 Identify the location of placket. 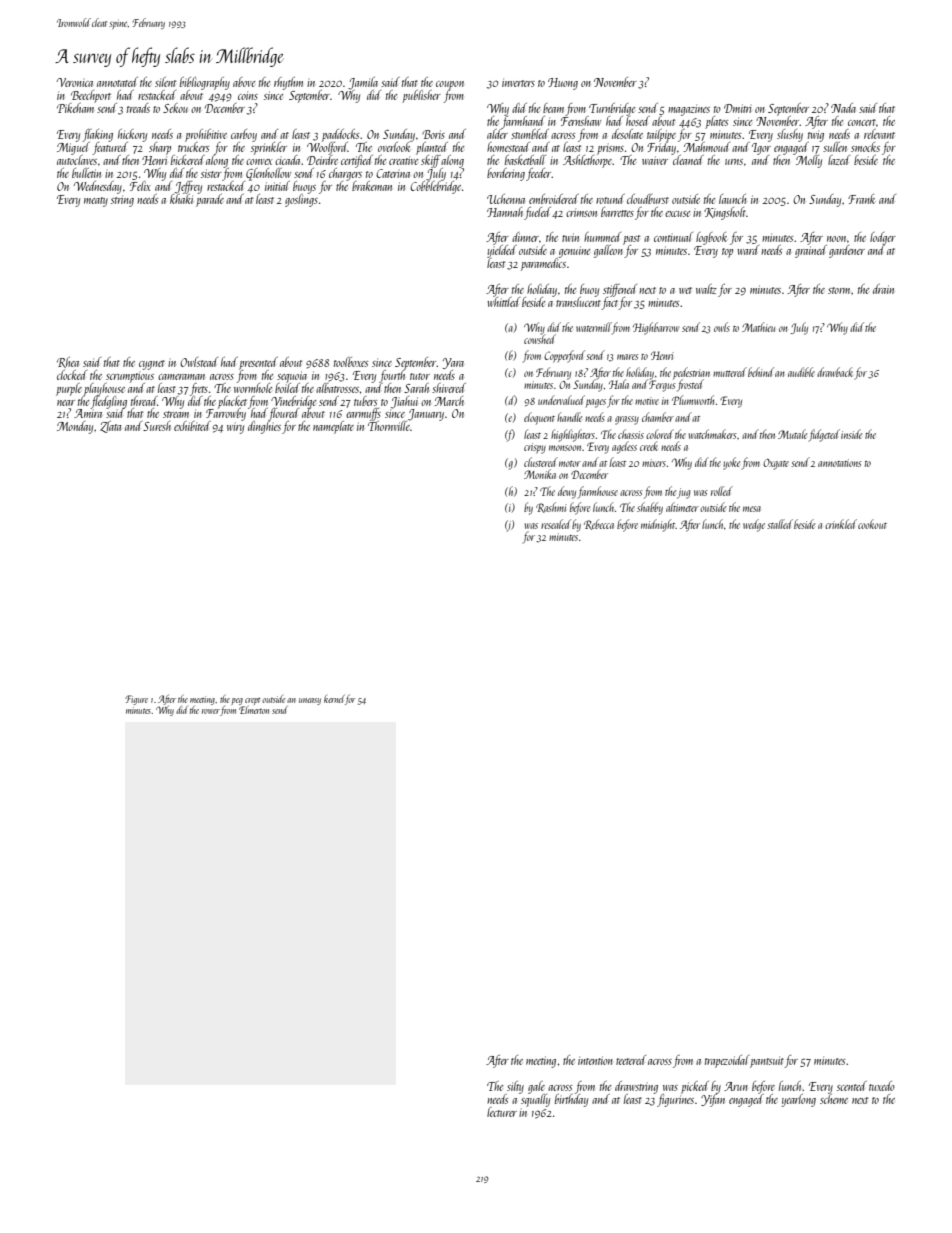
(232, 402).
